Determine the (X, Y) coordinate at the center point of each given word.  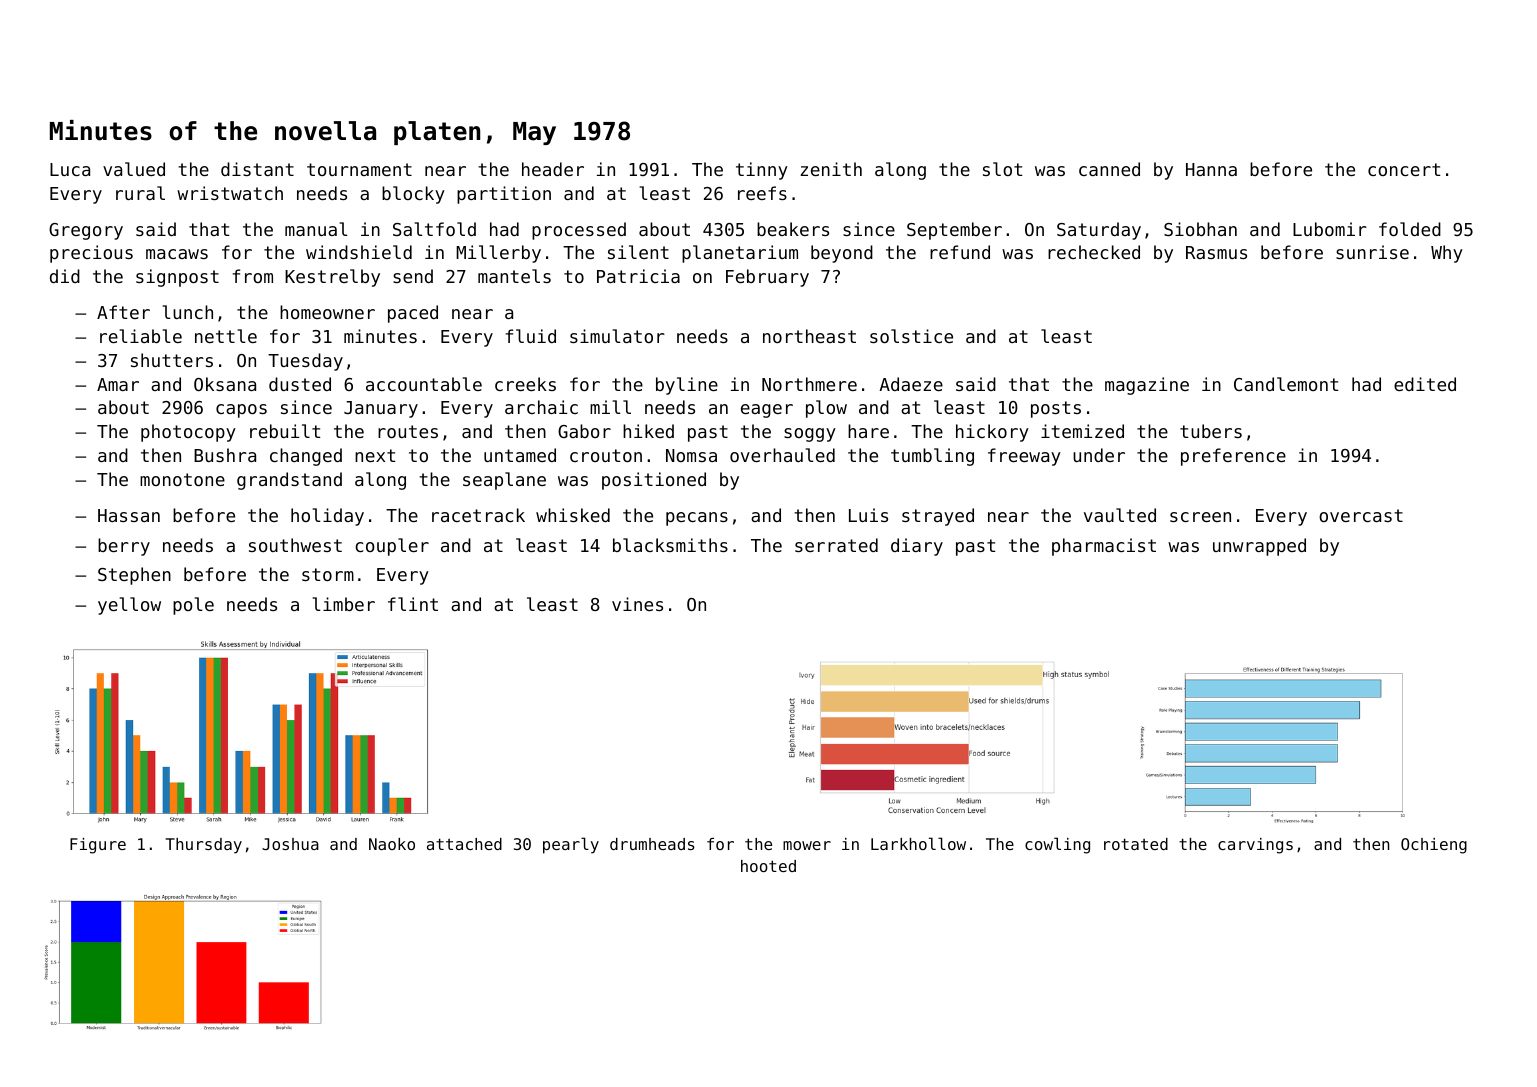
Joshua (290, 844)
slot (1002, 169)
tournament (359, 169)
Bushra (225, 455)
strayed (938, 517)
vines (637, 604)
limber (344, 604)
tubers (1211, 431)
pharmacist (1104, 547)
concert (1404, 169)
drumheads (652, 844)
